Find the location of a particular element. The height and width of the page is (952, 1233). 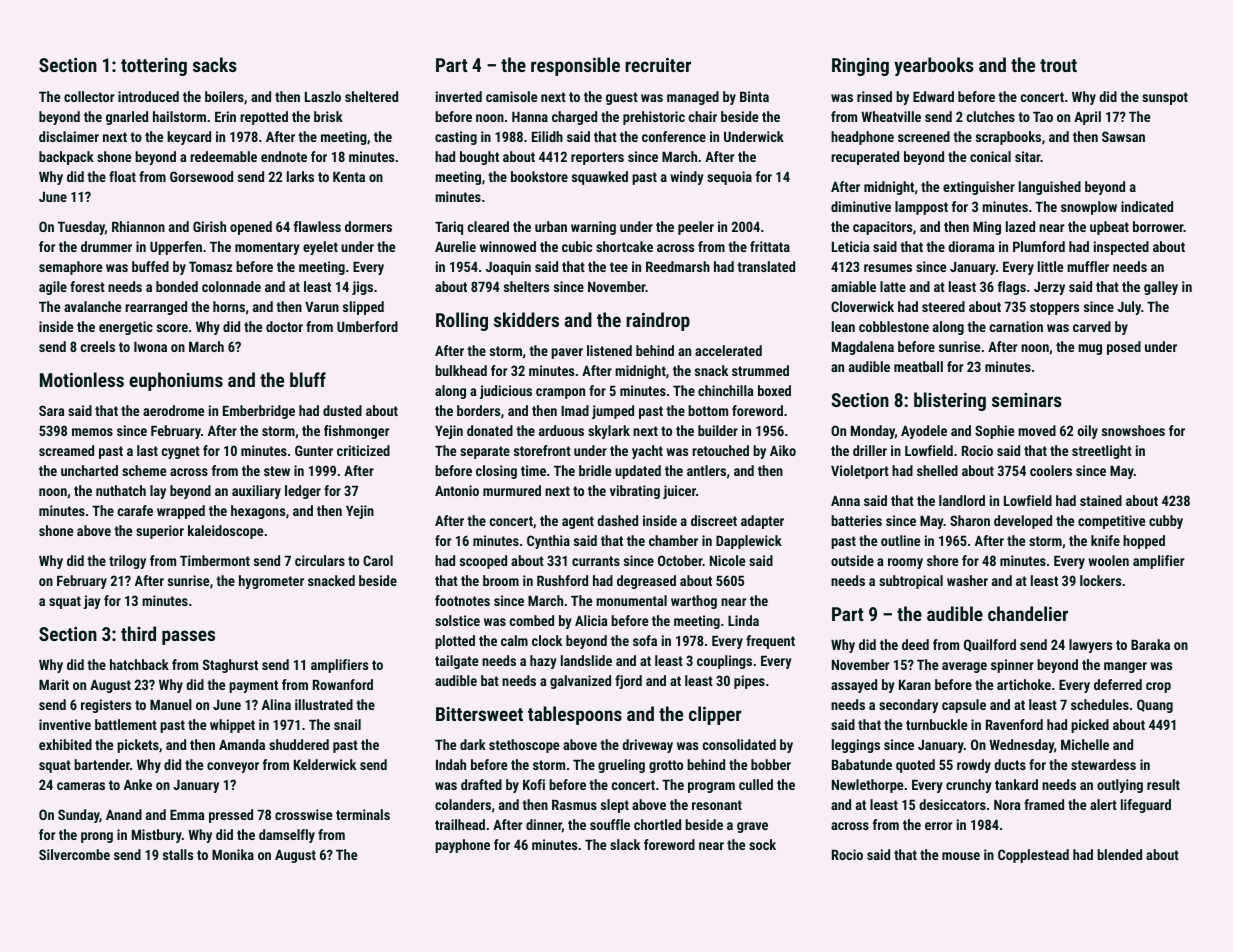

Tariq is located at coordinates (449, 228).
